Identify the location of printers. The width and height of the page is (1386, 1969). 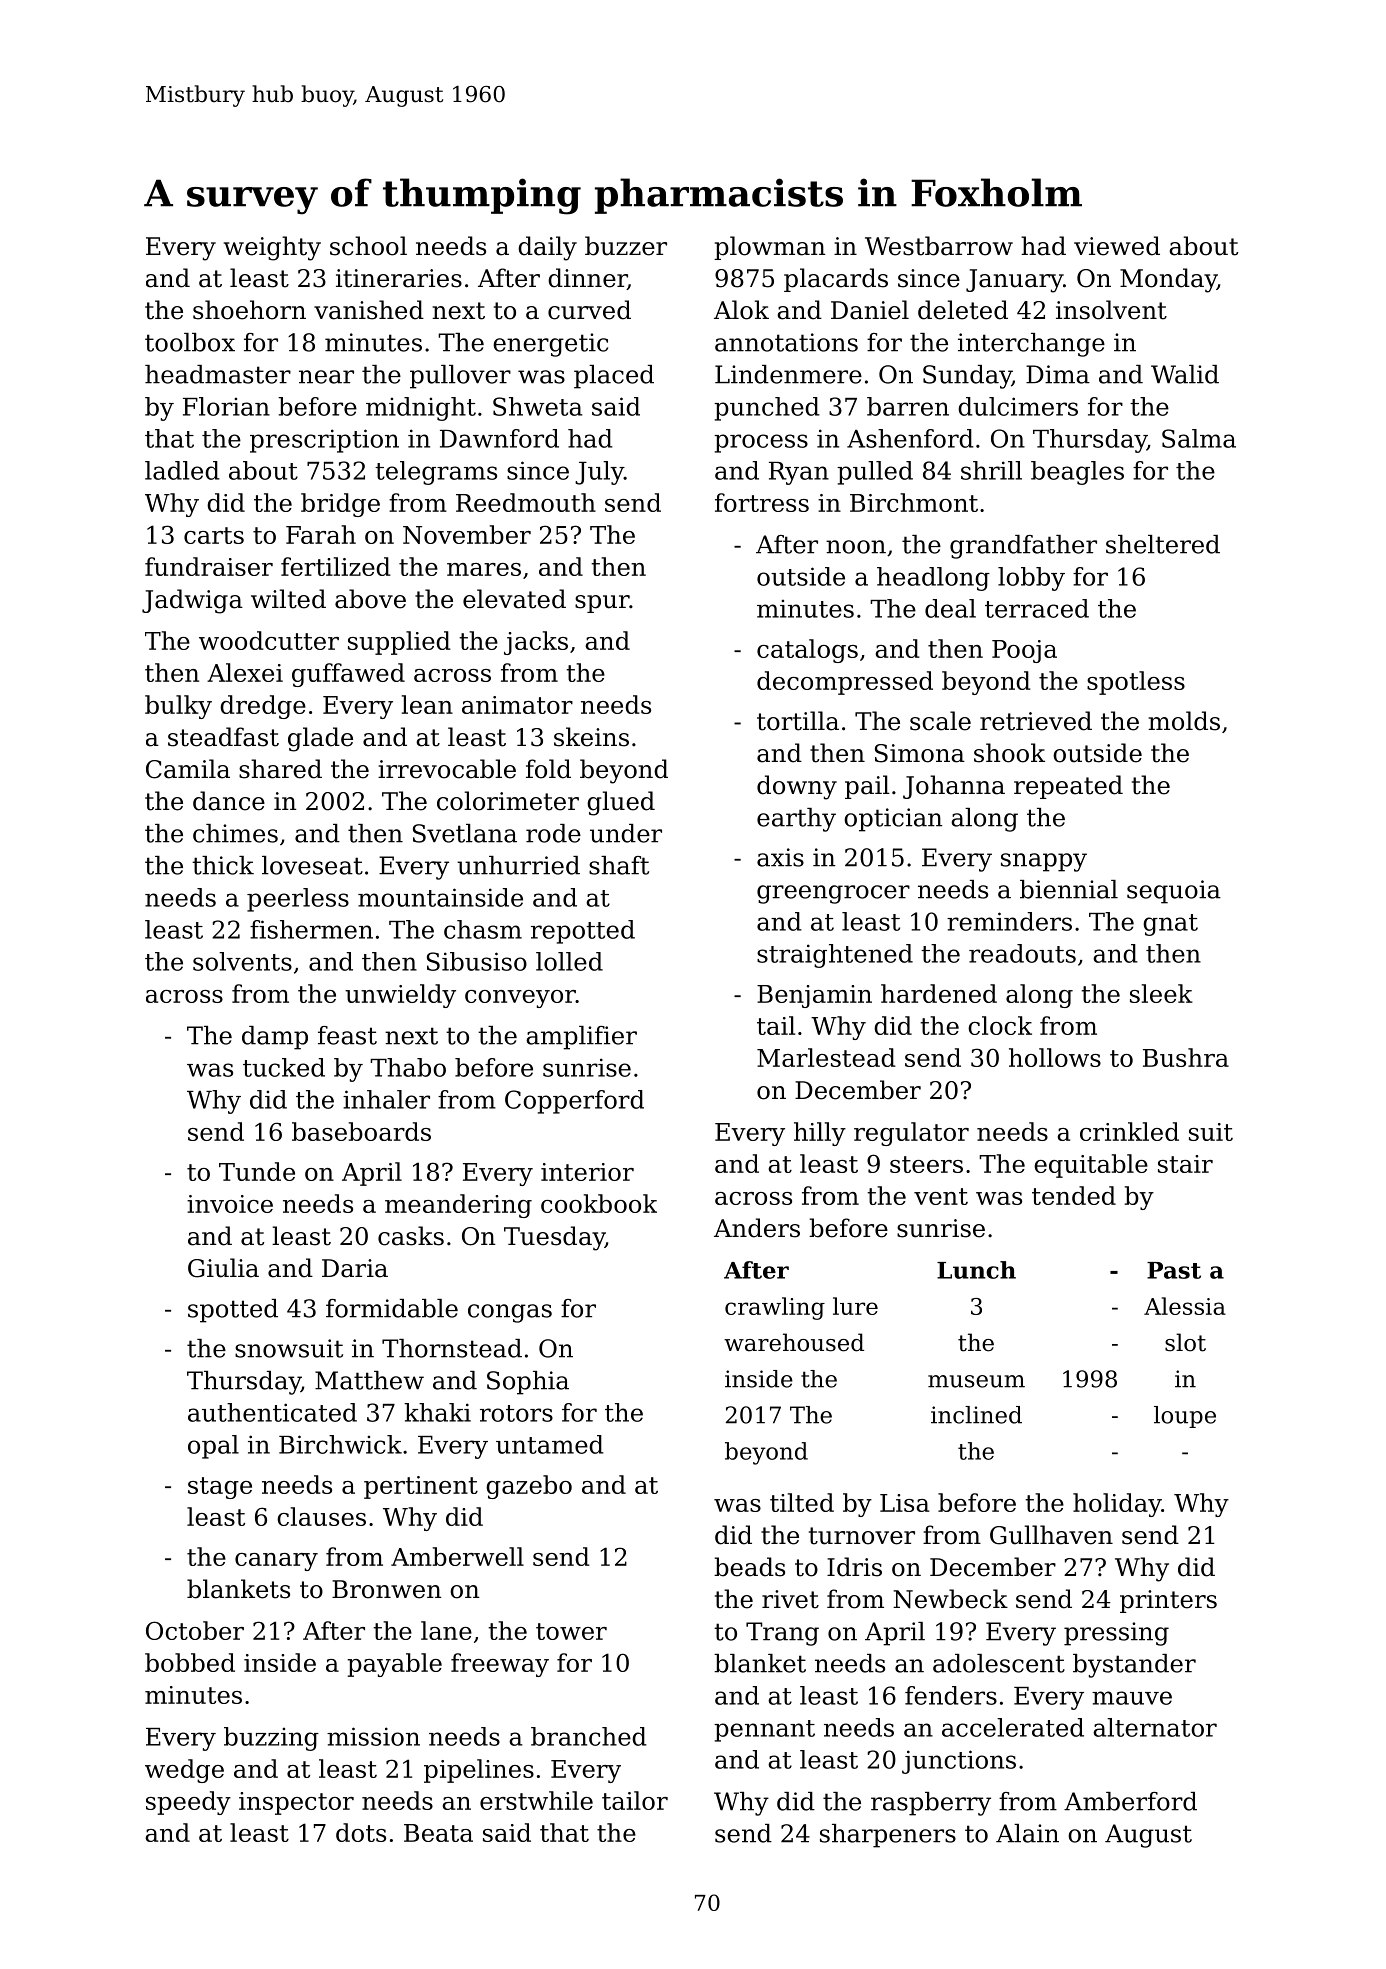
(1168, 1601).
